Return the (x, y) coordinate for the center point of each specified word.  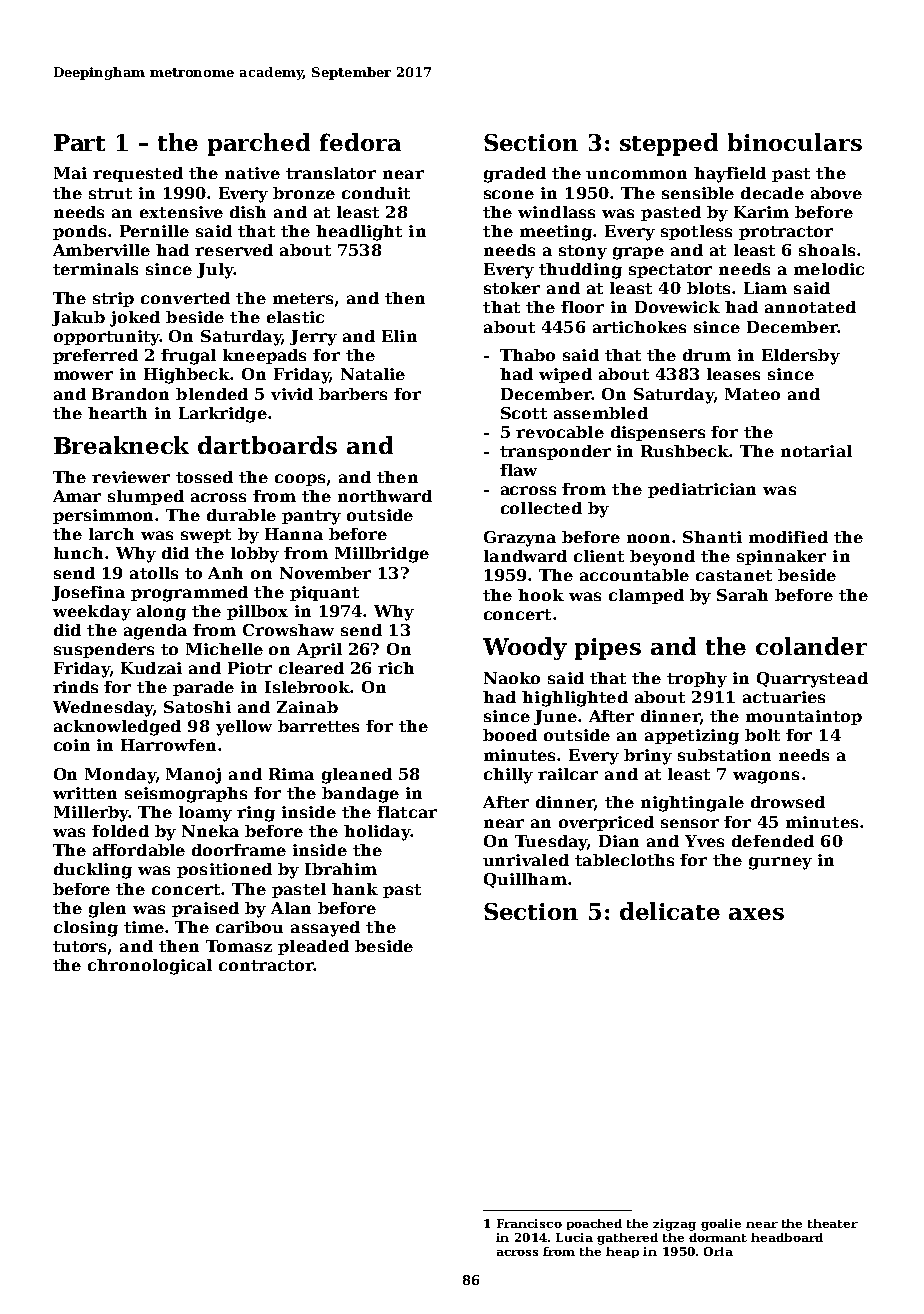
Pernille (154, 231)
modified (788, 537)
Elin (399, 336)
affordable (139, 850)
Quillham (525, 880)
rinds (75, 687)
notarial (816, 451)
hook (541, 595)
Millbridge (382, 555)
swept (206, 536)
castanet (734, 575)
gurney (780, 863)
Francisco (529, 1223)
